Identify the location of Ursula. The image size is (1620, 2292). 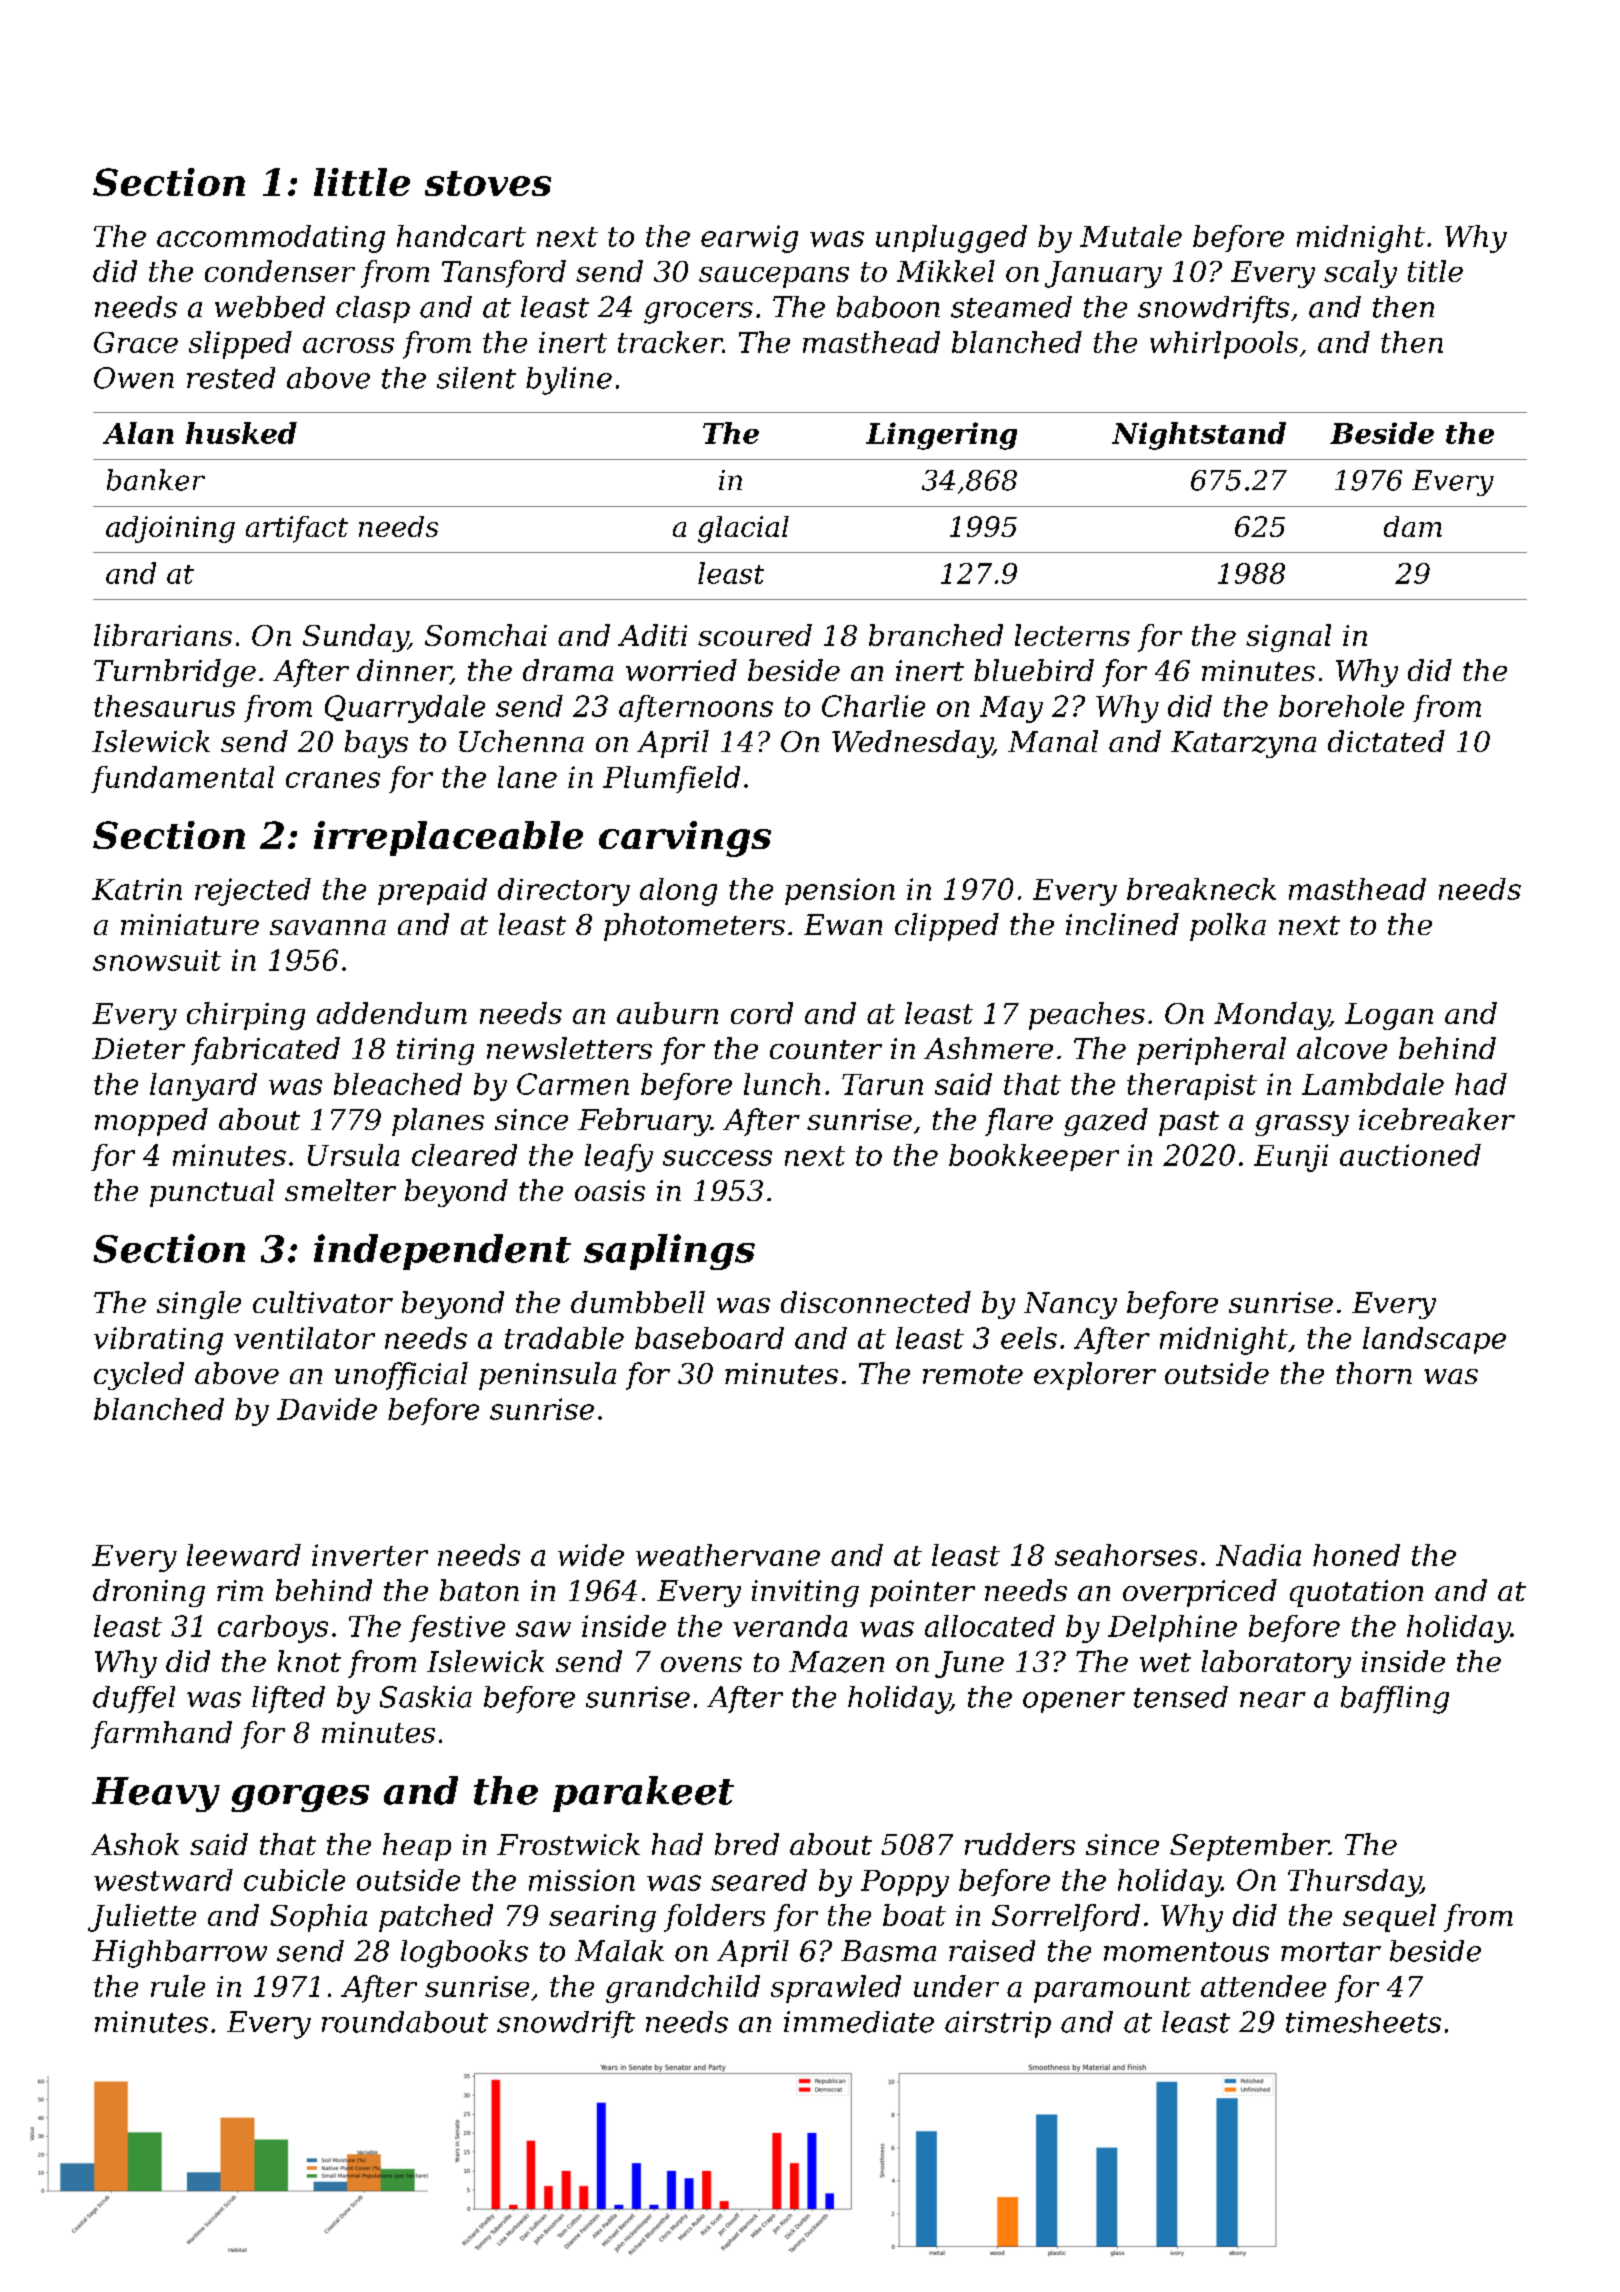
(353, 1155).
